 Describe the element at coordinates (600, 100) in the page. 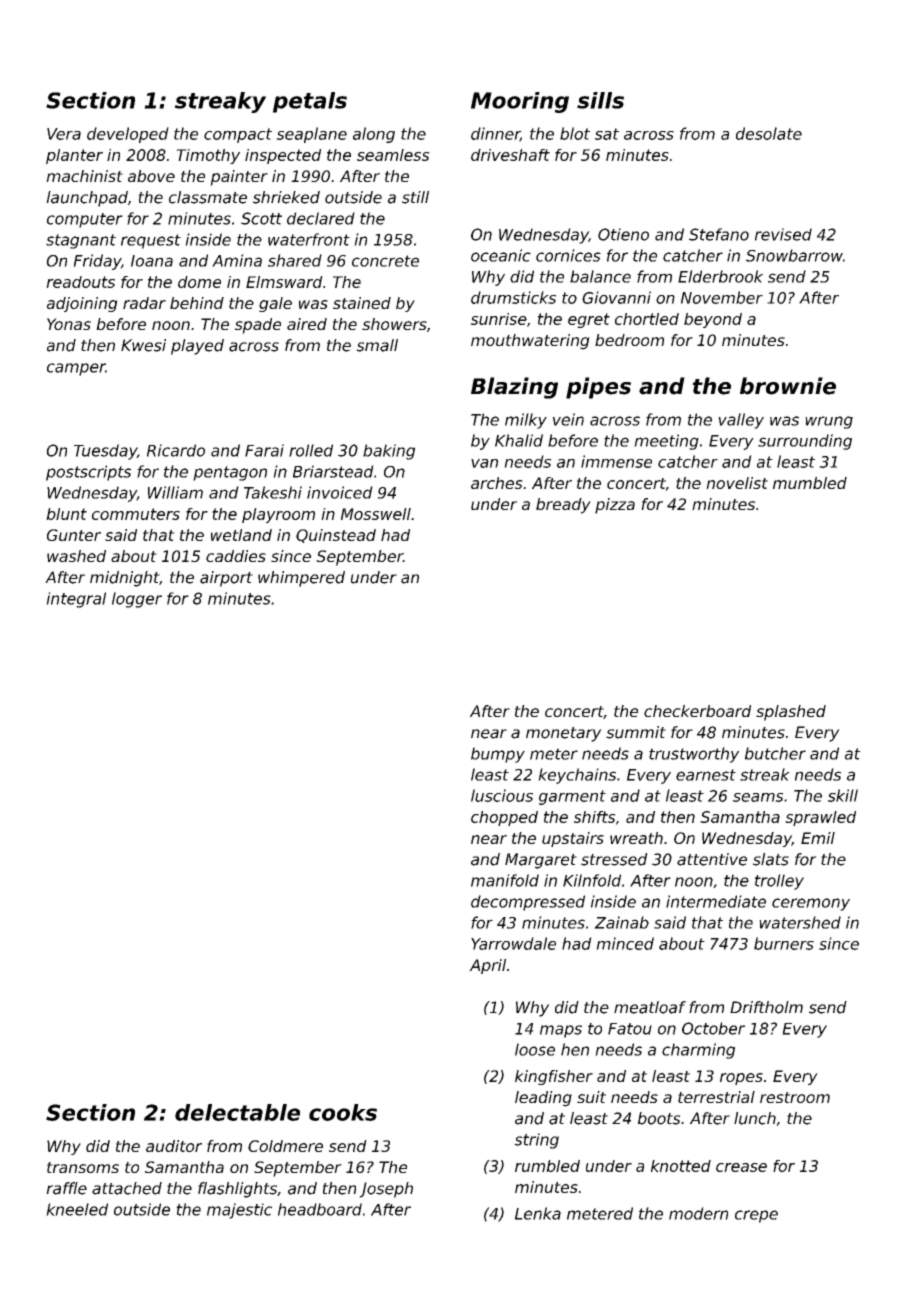

I see `sills` at that location.
